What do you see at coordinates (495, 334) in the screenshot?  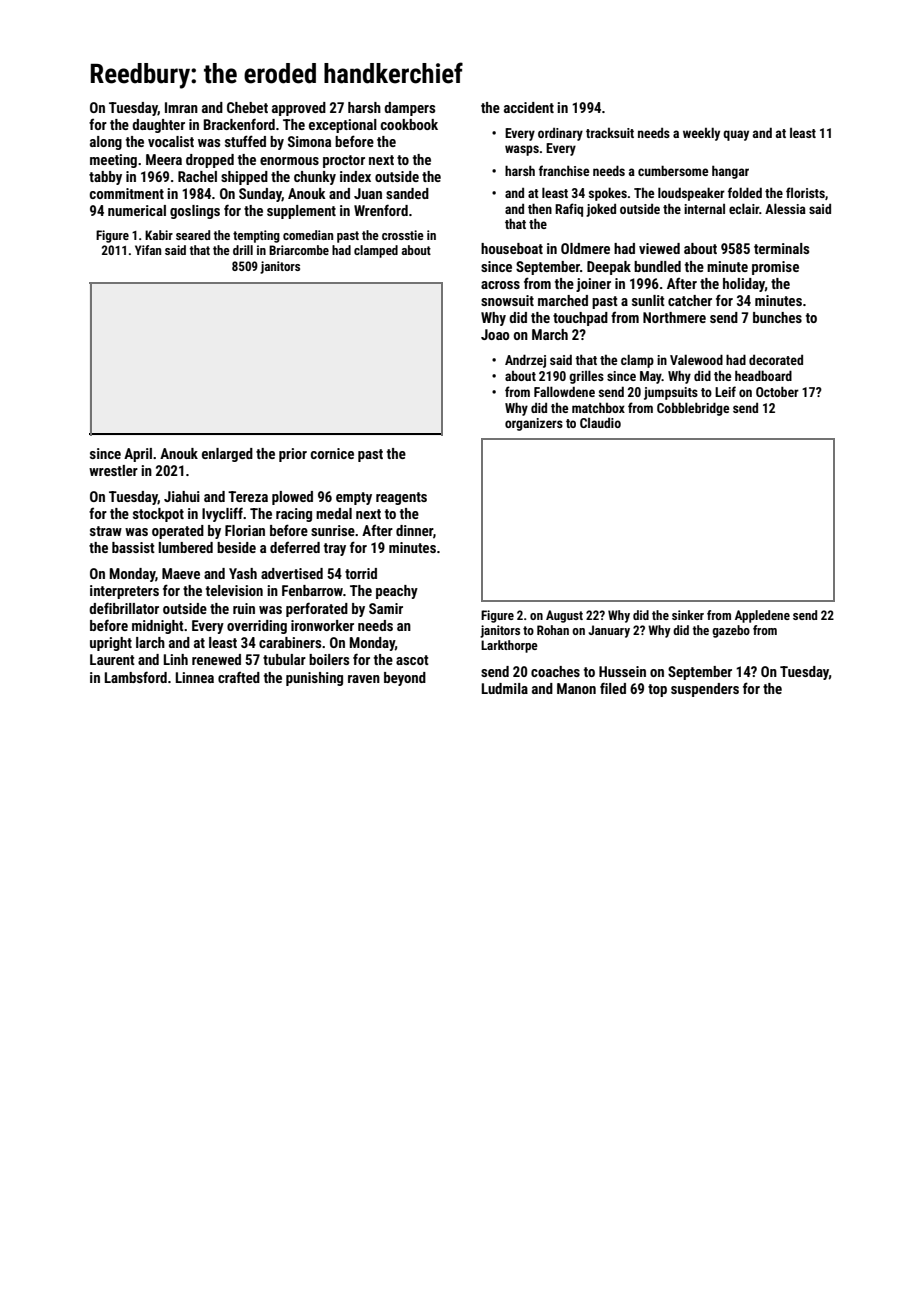 I see `Joao` at bounding box center [495, 334].
